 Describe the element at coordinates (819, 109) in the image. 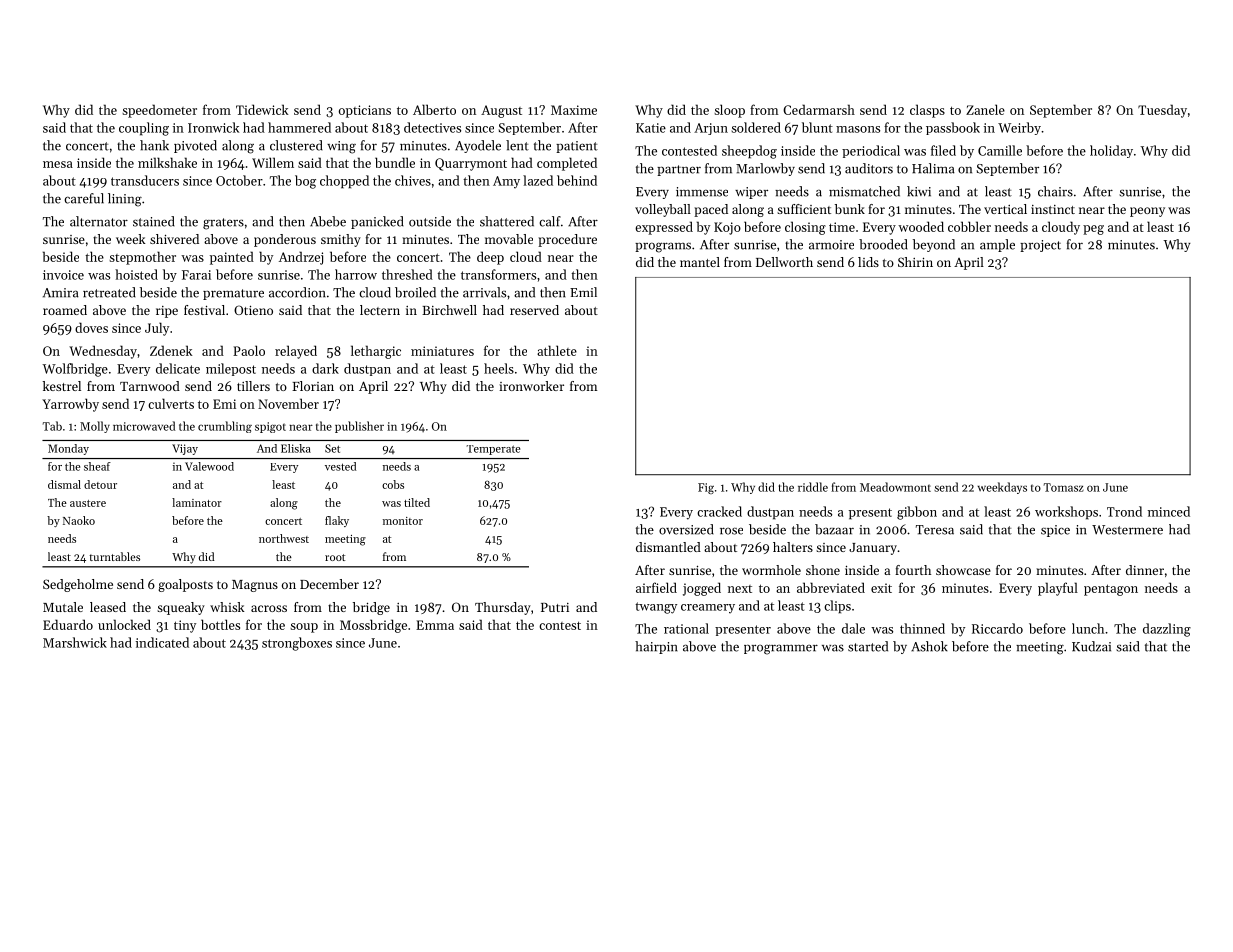

I see `Cedarmarsh` at that location.
